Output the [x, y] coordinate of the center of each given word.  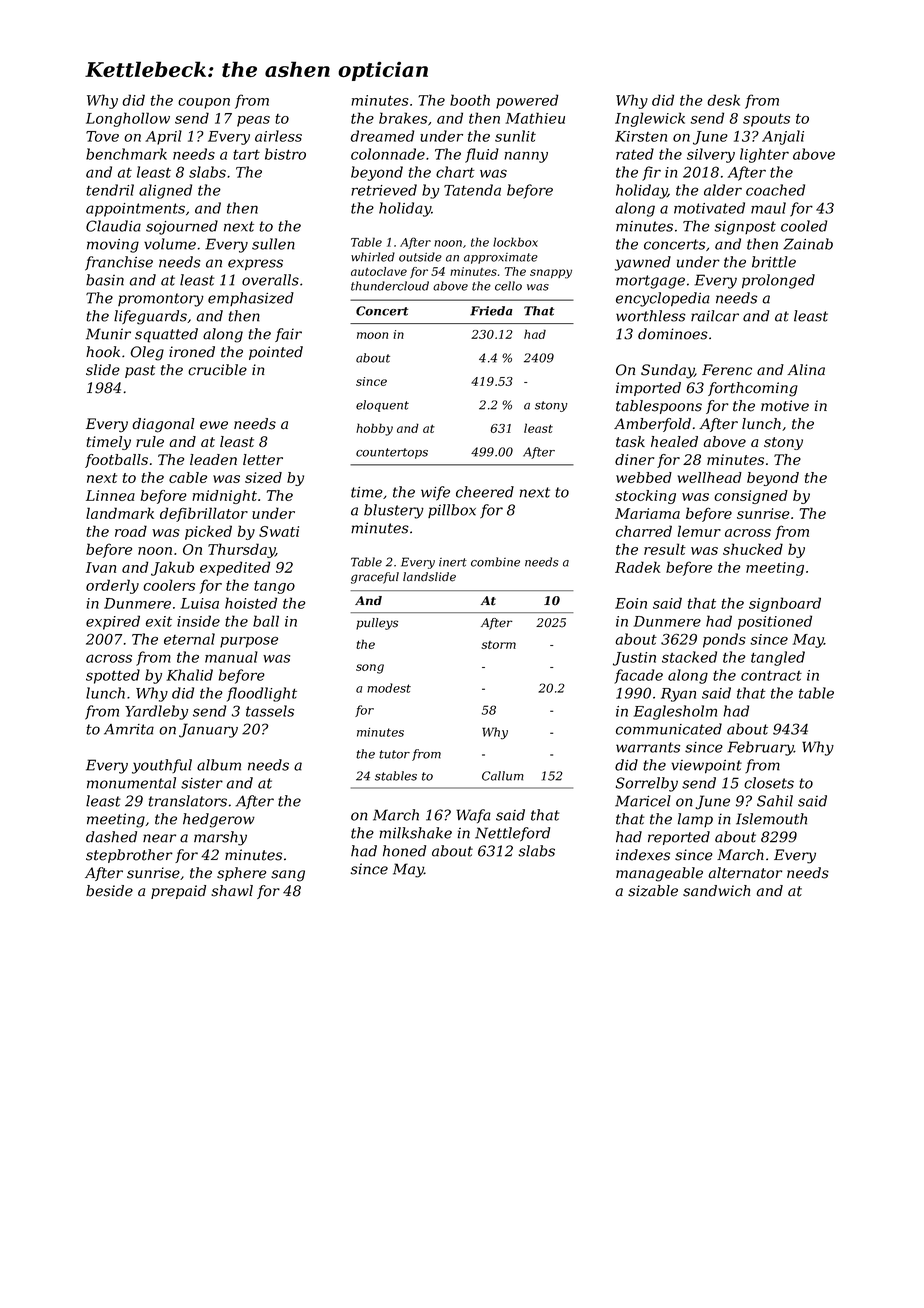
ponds [724, 640]
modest [389, 688]
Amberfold [652, 425]
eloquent [382, 406]
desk [723, 100]
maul [768, 208]
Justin [634, 659]
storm [498, 645]
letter [263, 459]
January [208, 730]
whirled [373, 257]
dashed [111, 837]
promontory [161, 300]
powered [527, 101]
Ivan [101, 567]
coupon [204, 103]
